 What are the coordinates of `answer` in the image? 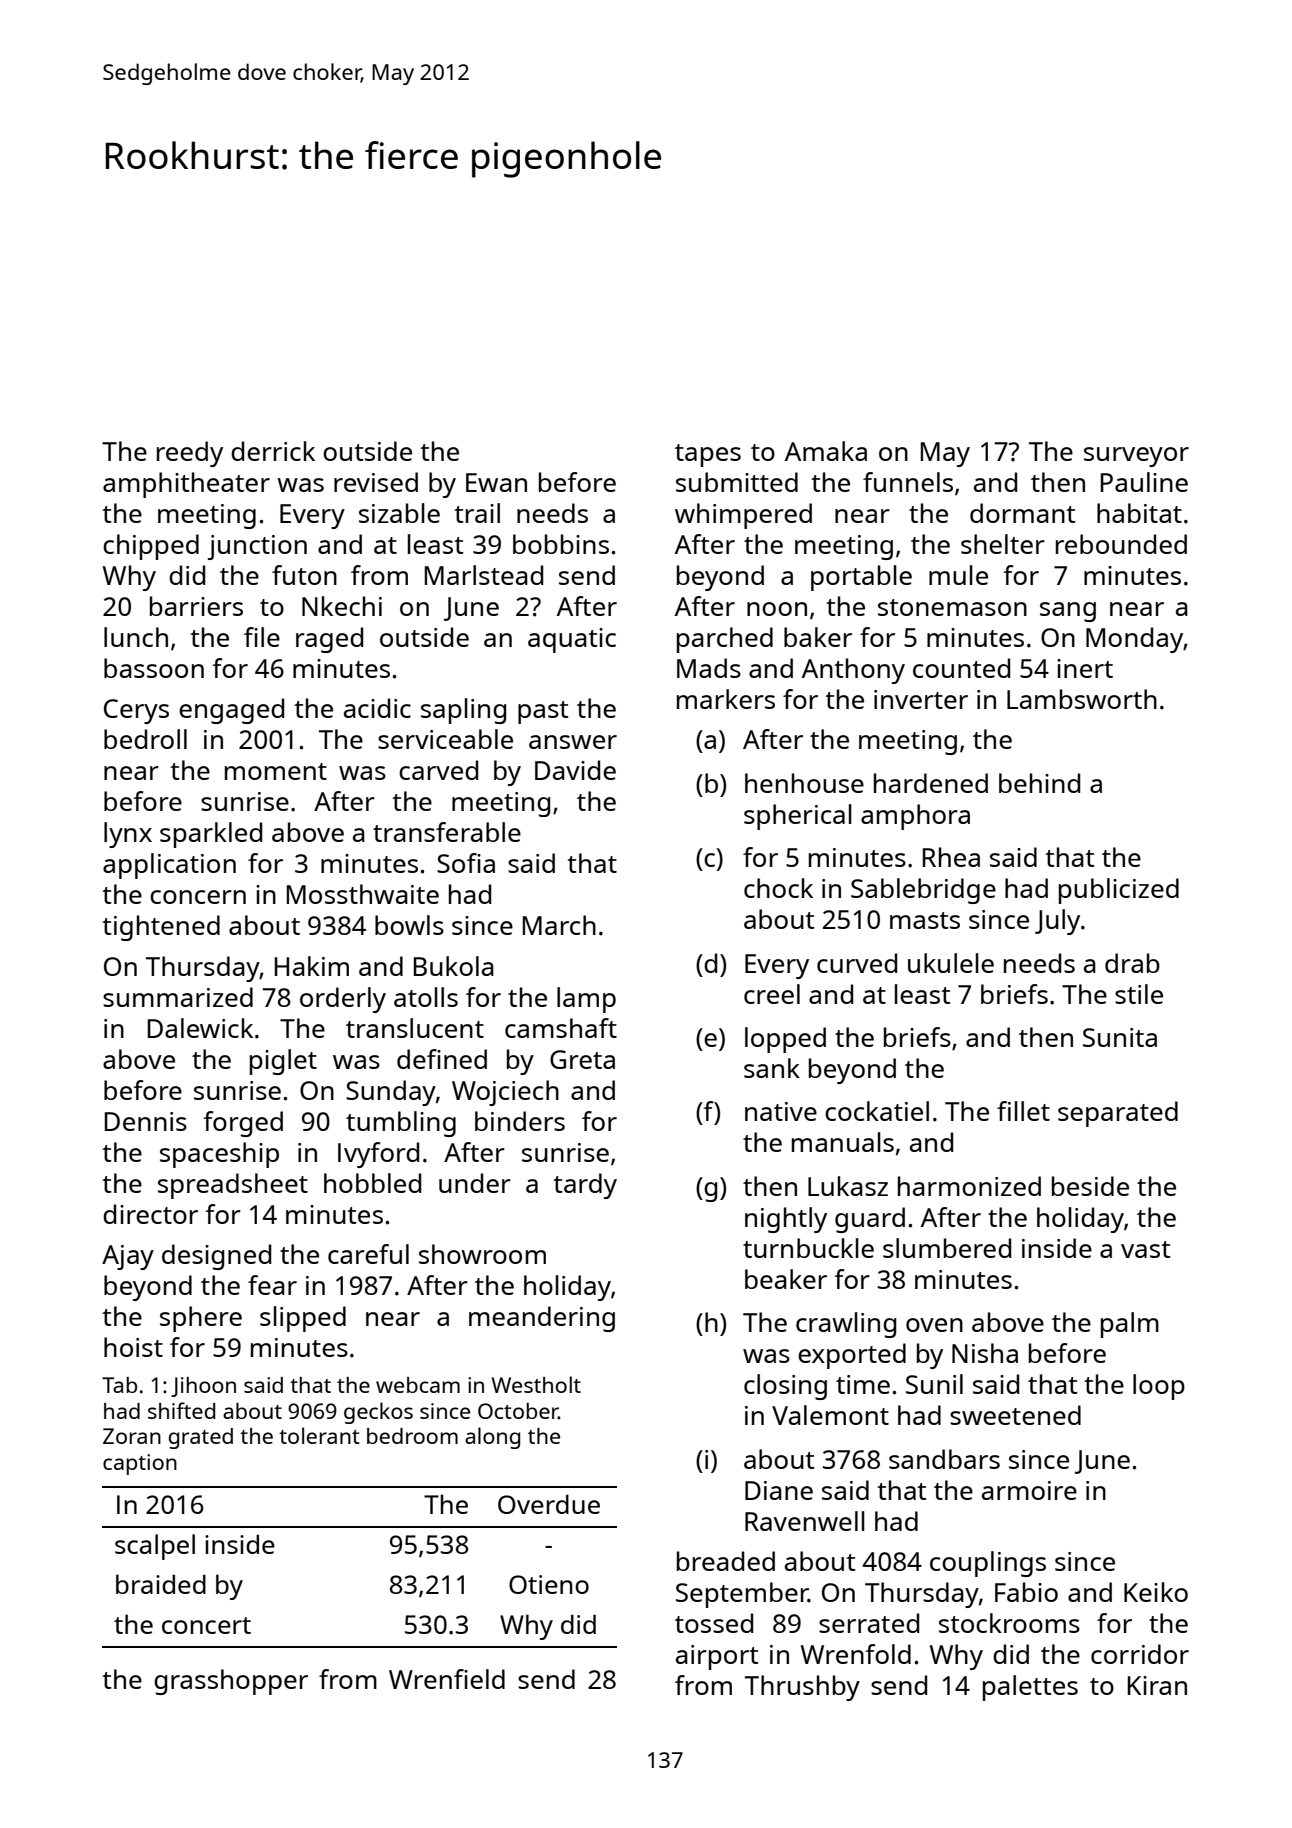 It's located at (573, 742).
